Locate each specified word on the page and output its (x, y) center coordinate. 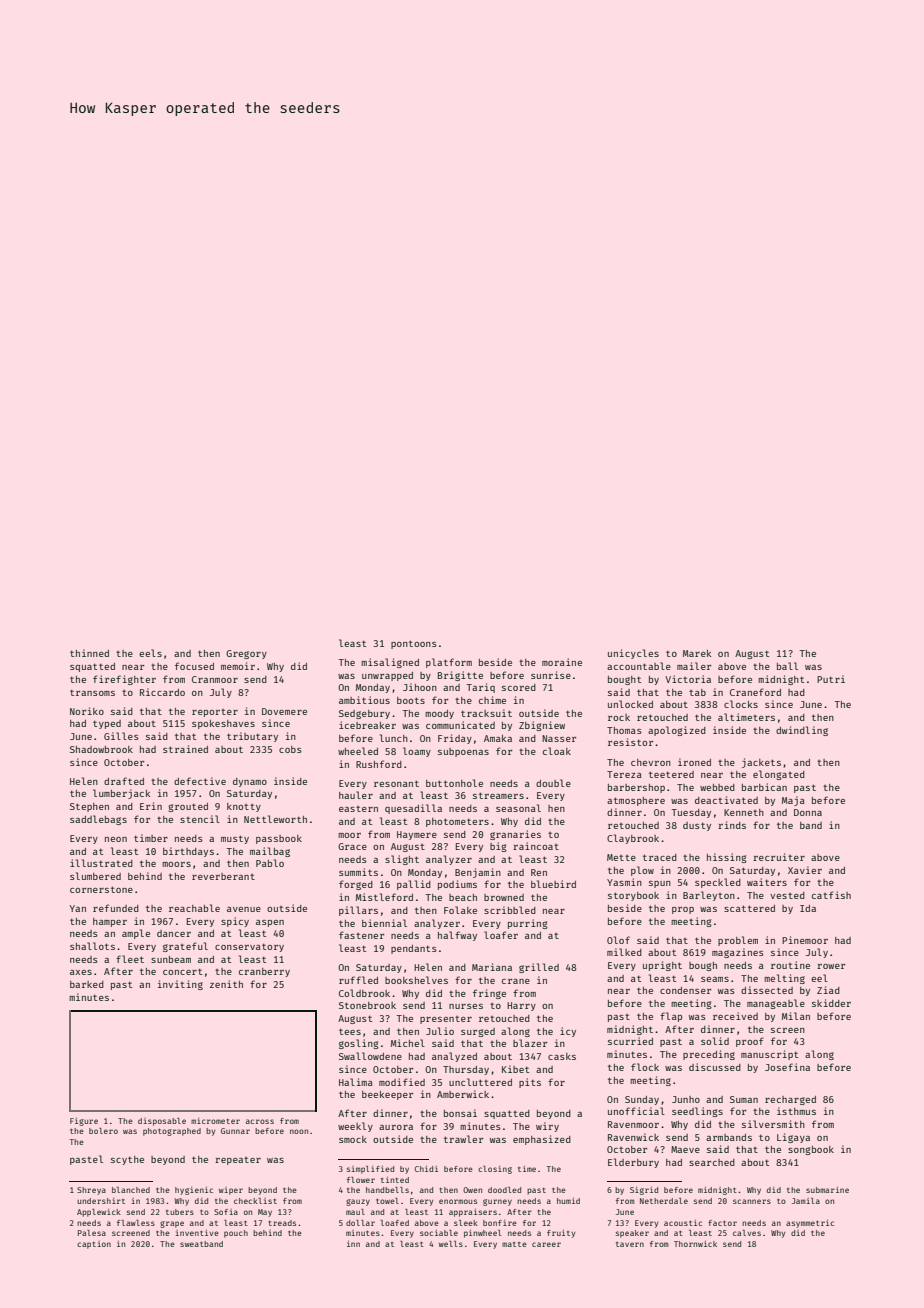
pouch (236, 1234)
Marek (697, 653)
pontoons (414, 644)
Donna (808, 812)
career (546, 1244)
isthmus (796, 1111)
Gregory (246, 654)
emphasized (542, 1140)
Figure (84, 1122)
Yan (77, 908)
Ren (539, 872)
